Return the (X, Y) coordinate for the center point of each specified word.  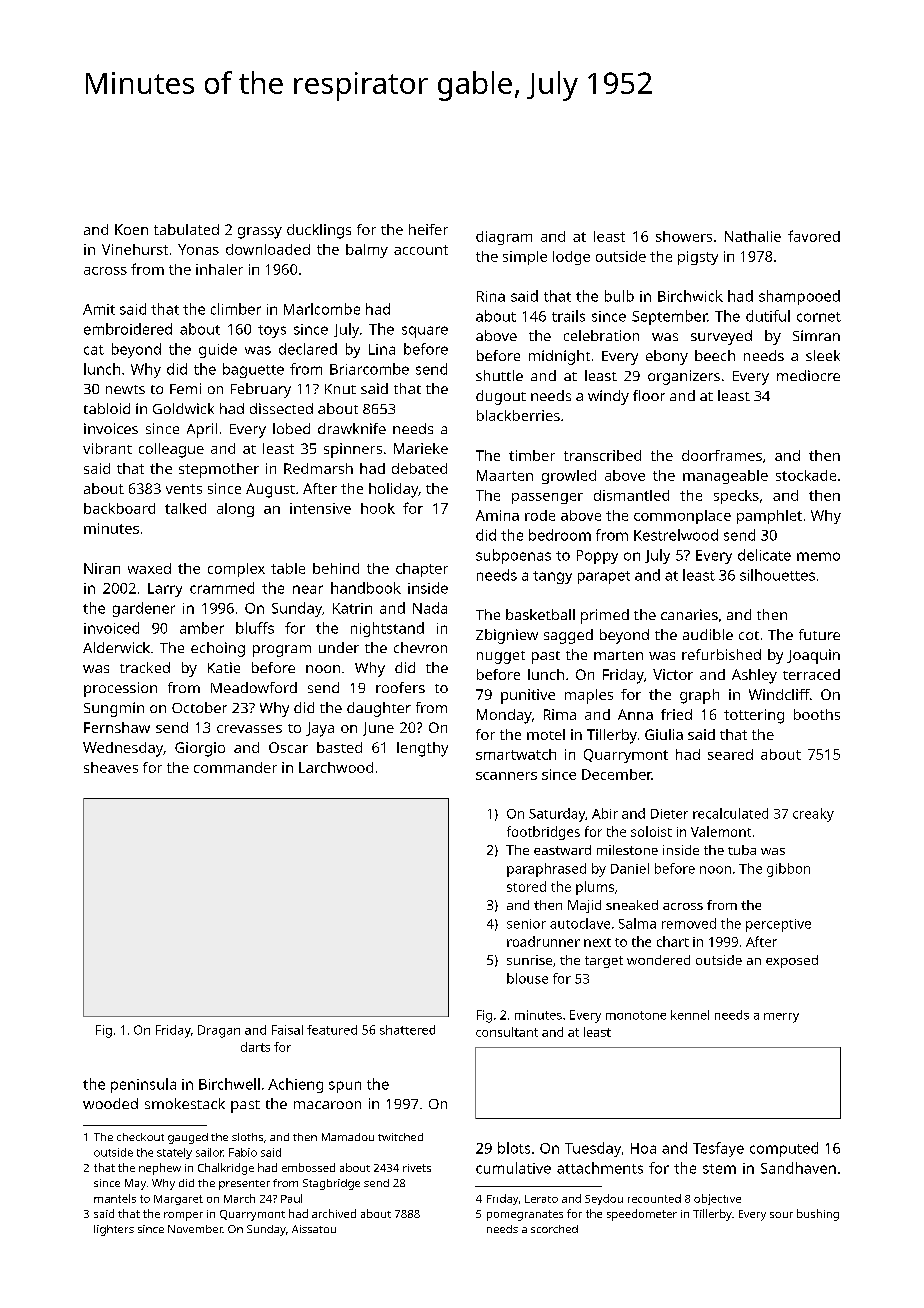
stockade (806, 475)
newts (125, 389)
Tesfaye (718, 1149)
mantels (115, 1198)
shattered (407, 1030)
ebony (667, 357)
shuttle (499, 375)
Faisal (287, 1030)
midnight (559, 357)
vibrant (107, 448)
